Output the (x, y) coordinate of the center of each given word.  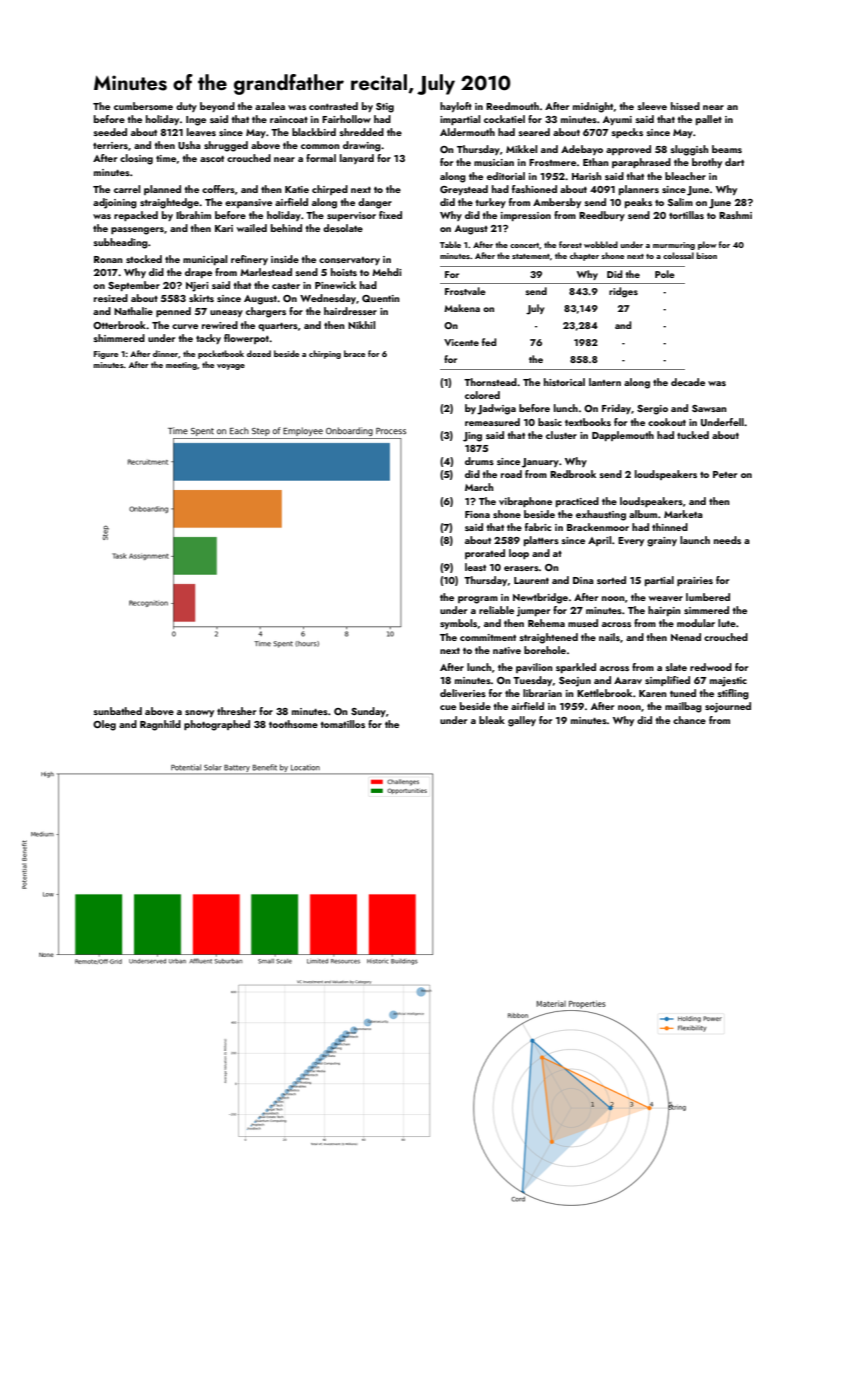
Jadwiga (496, 409)
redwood (711, 667)
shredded (362, 132)
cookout (667, 422)
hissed (685, 106)
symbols (458, 624)
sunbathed (118, 711)
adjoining (115, 203)
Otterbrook (119, 325)
